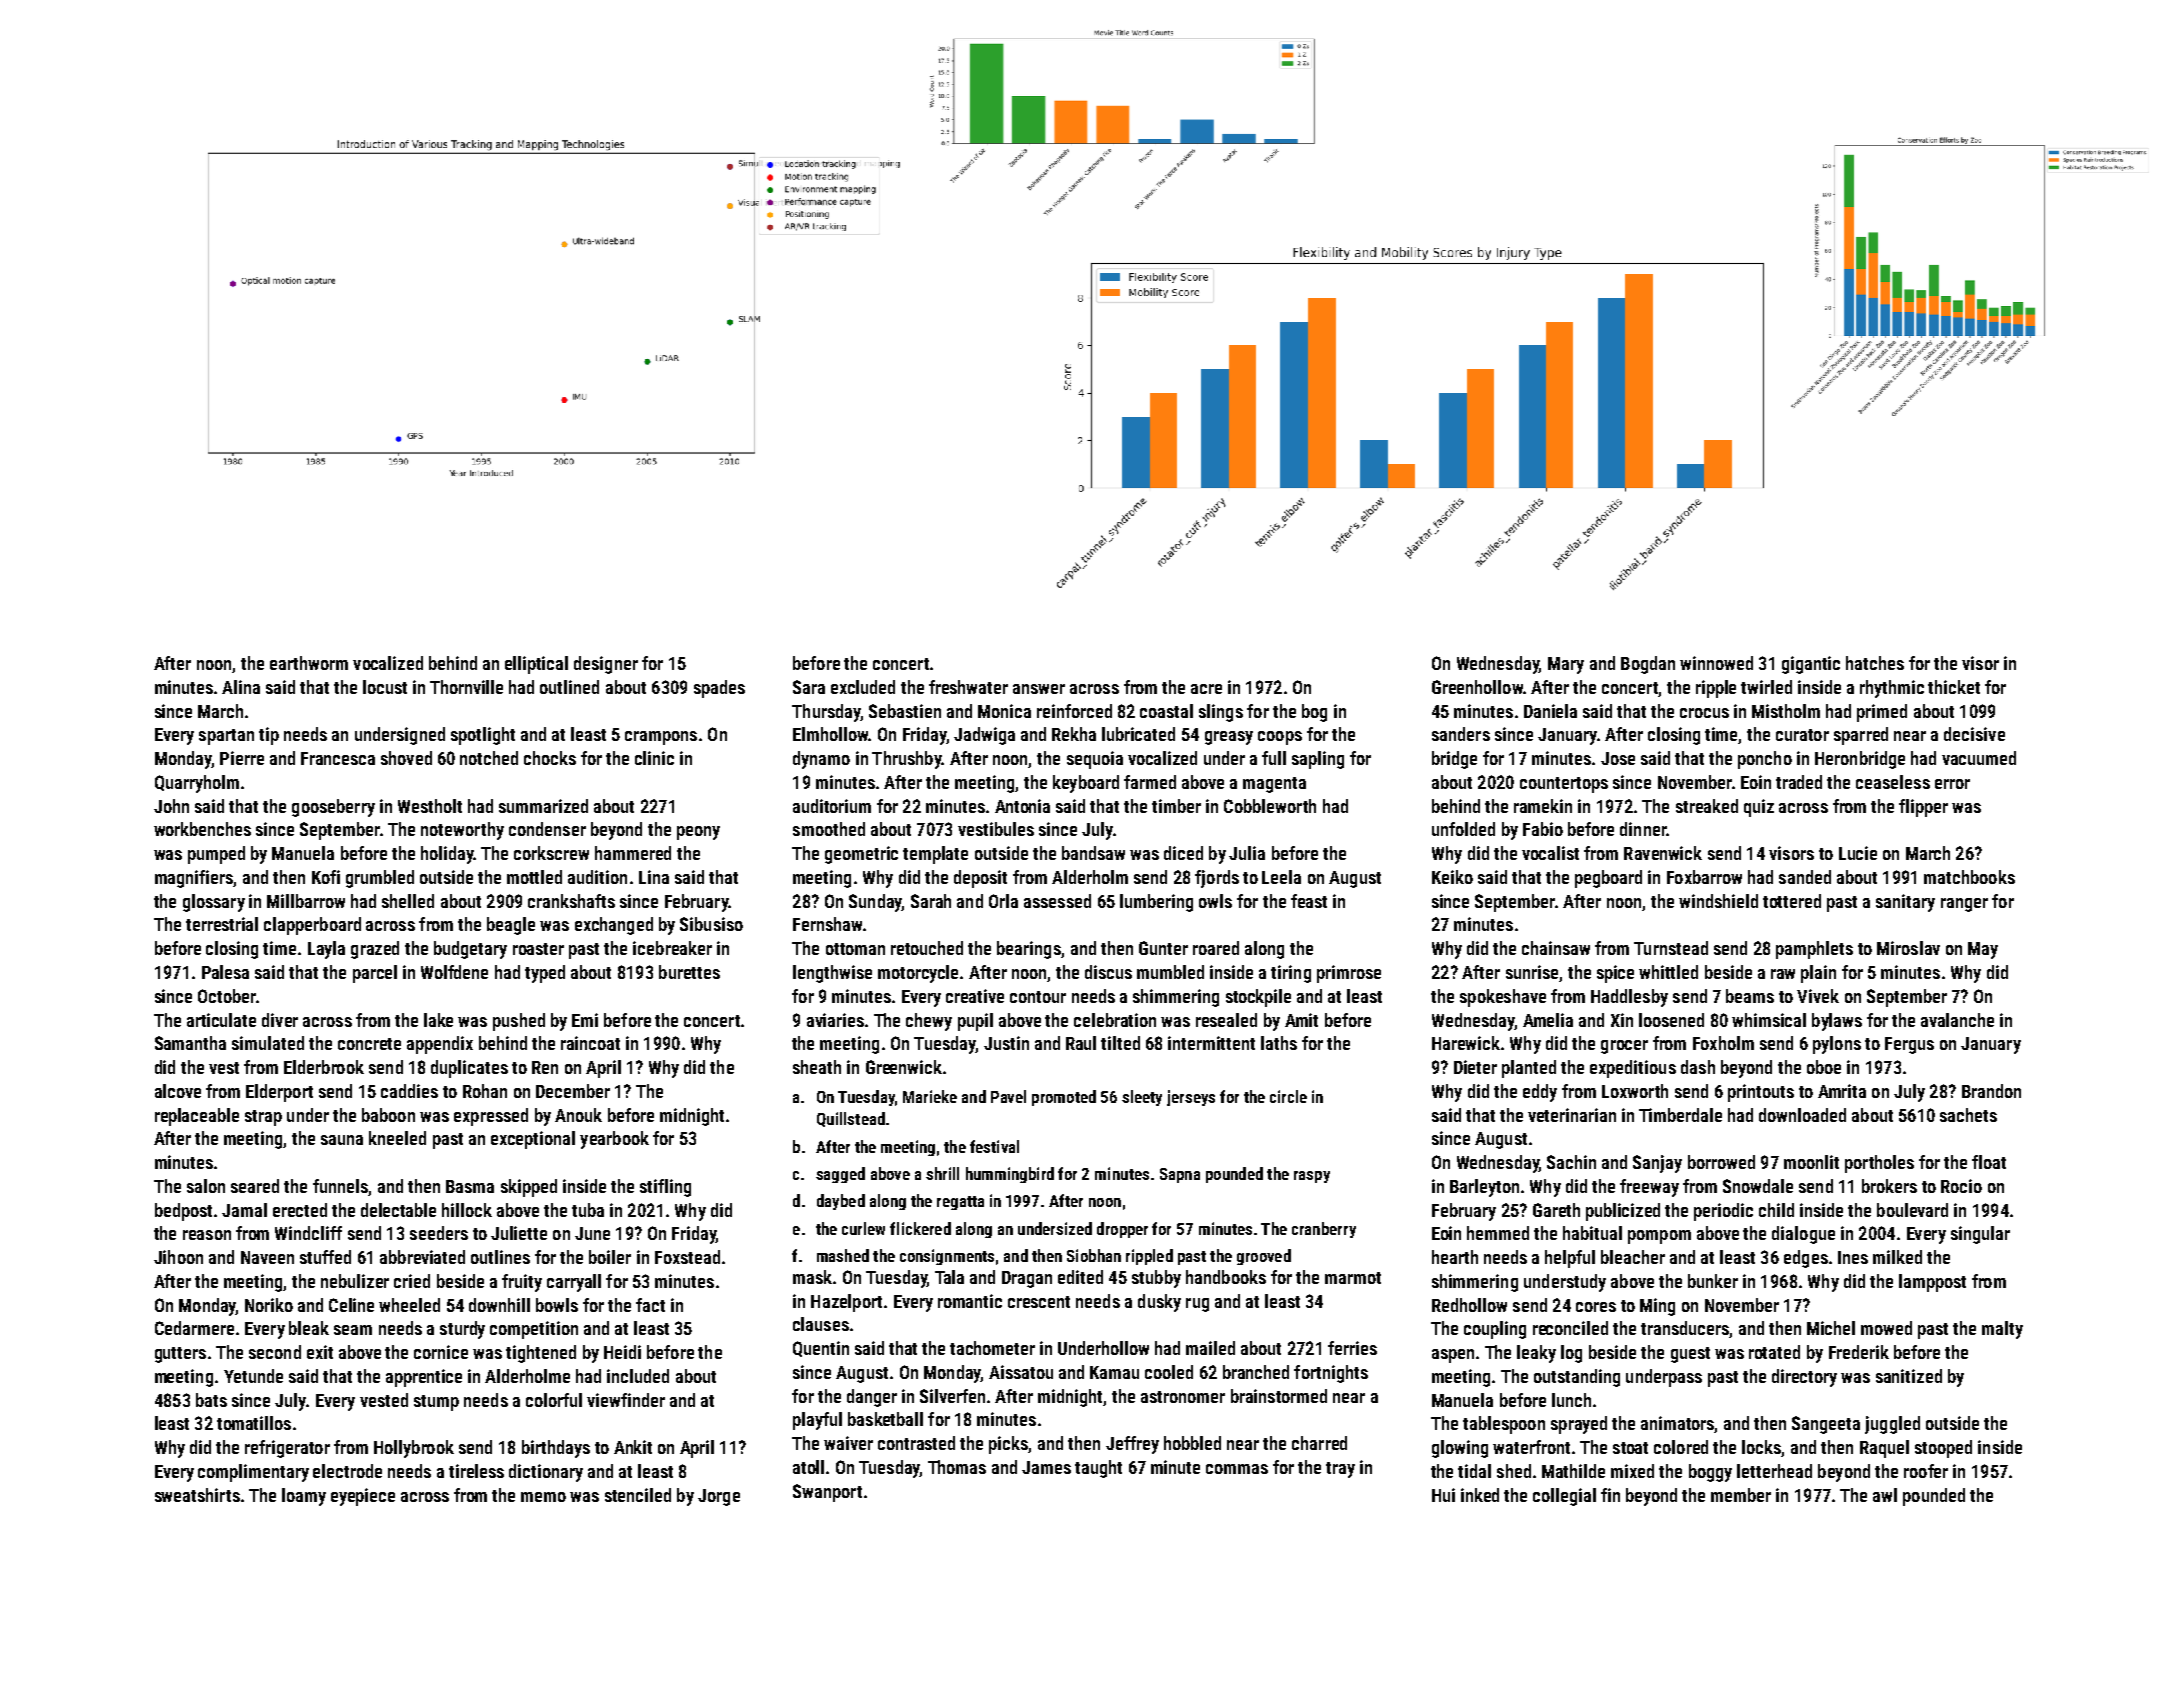  I want to click on clauses, so click(821, 1324).
